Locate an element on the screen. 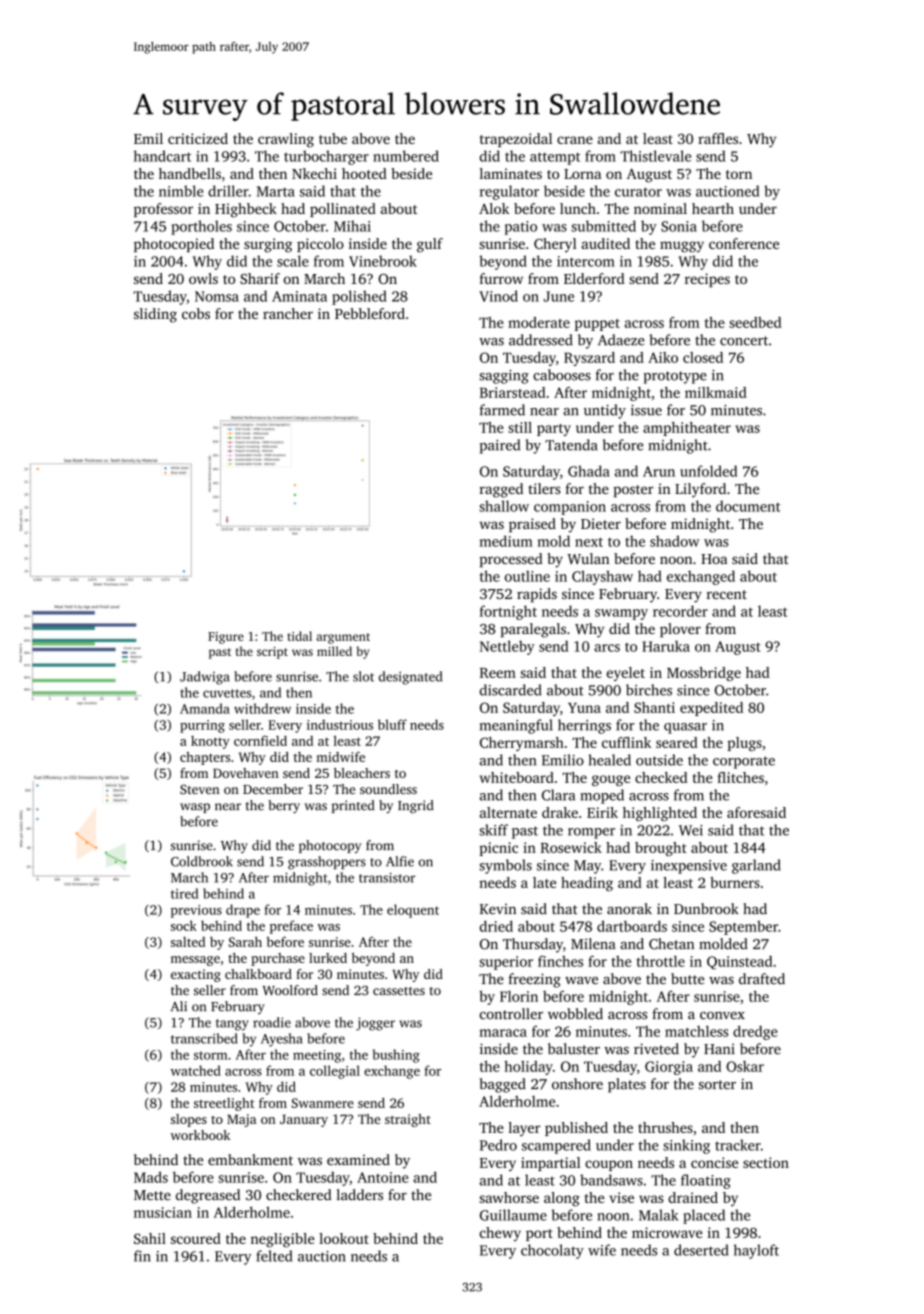 The image size is (924, 1314). jogger is located at coordinates (375, 1024).
